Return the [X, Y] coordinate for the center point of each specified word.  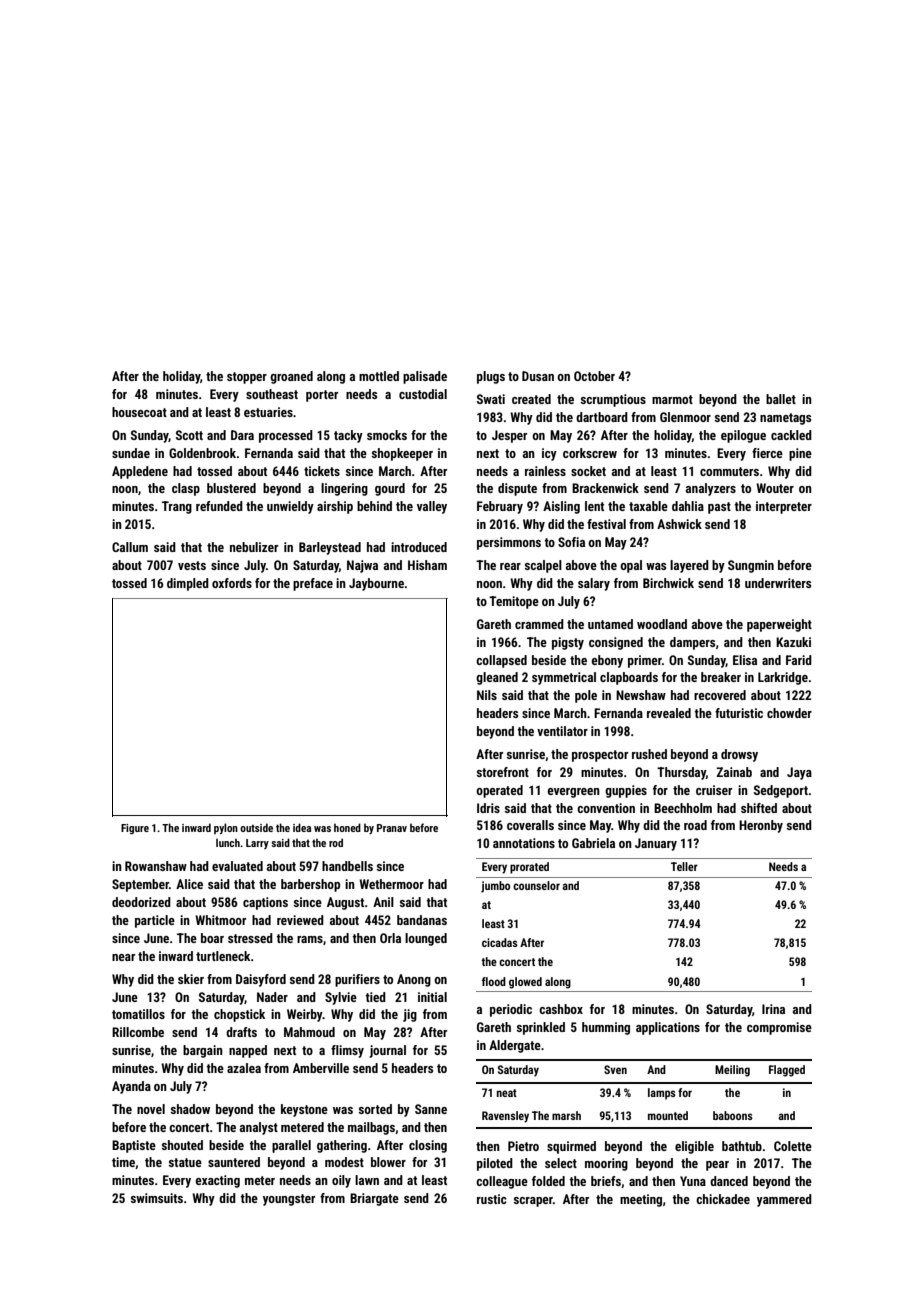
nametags [785, 419]
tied [375, 997]
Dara [242, 435]
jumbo [495, 887]
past [719, 508]
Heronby [761, 826]
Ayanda [131, 1087]
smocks [387, 435]
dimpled [188, 584]
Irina [773, 1009]
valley [432, 507]
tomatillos [138, 1014]
